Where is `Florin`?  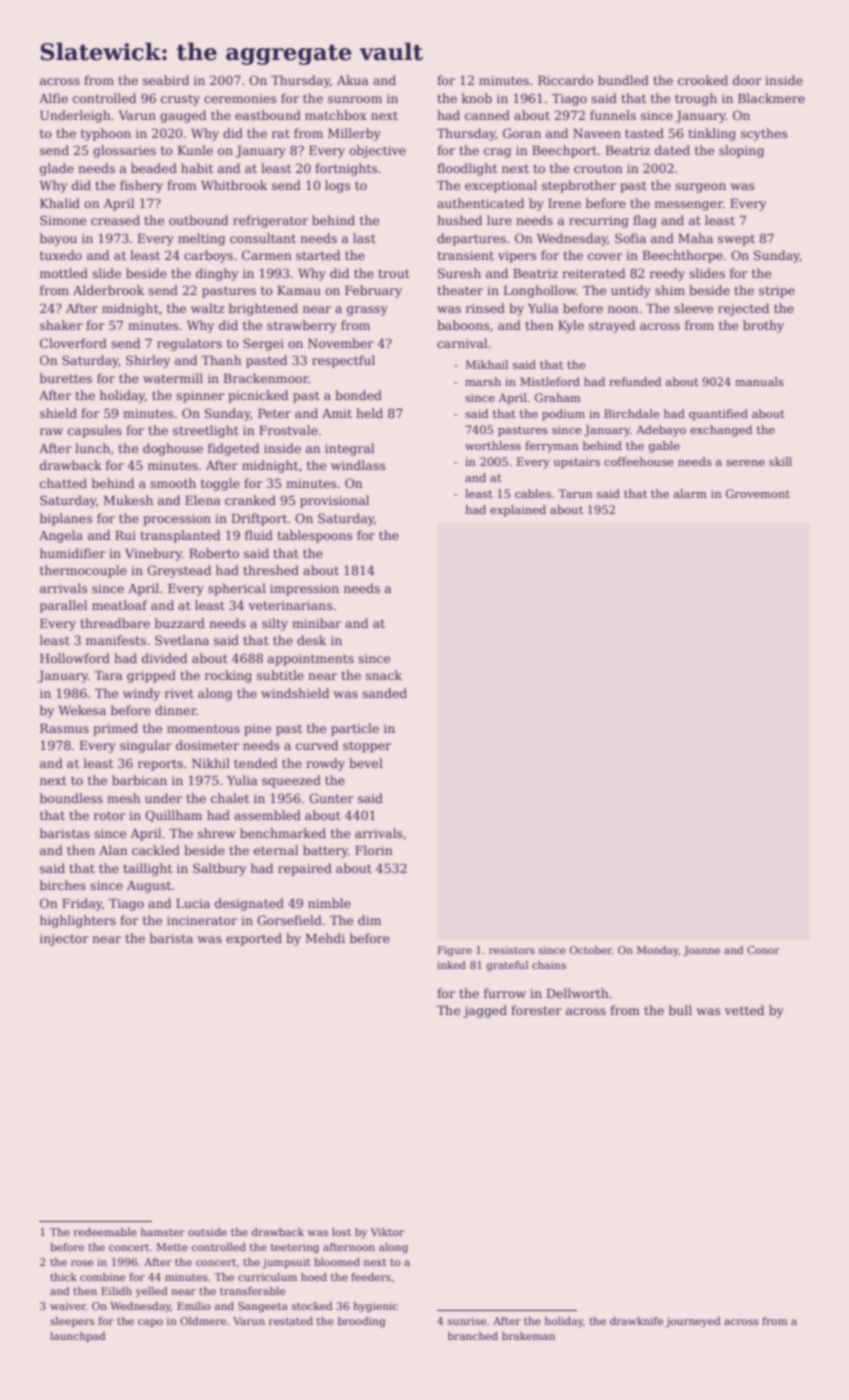 Florin is located at coordinates (373, 850).
